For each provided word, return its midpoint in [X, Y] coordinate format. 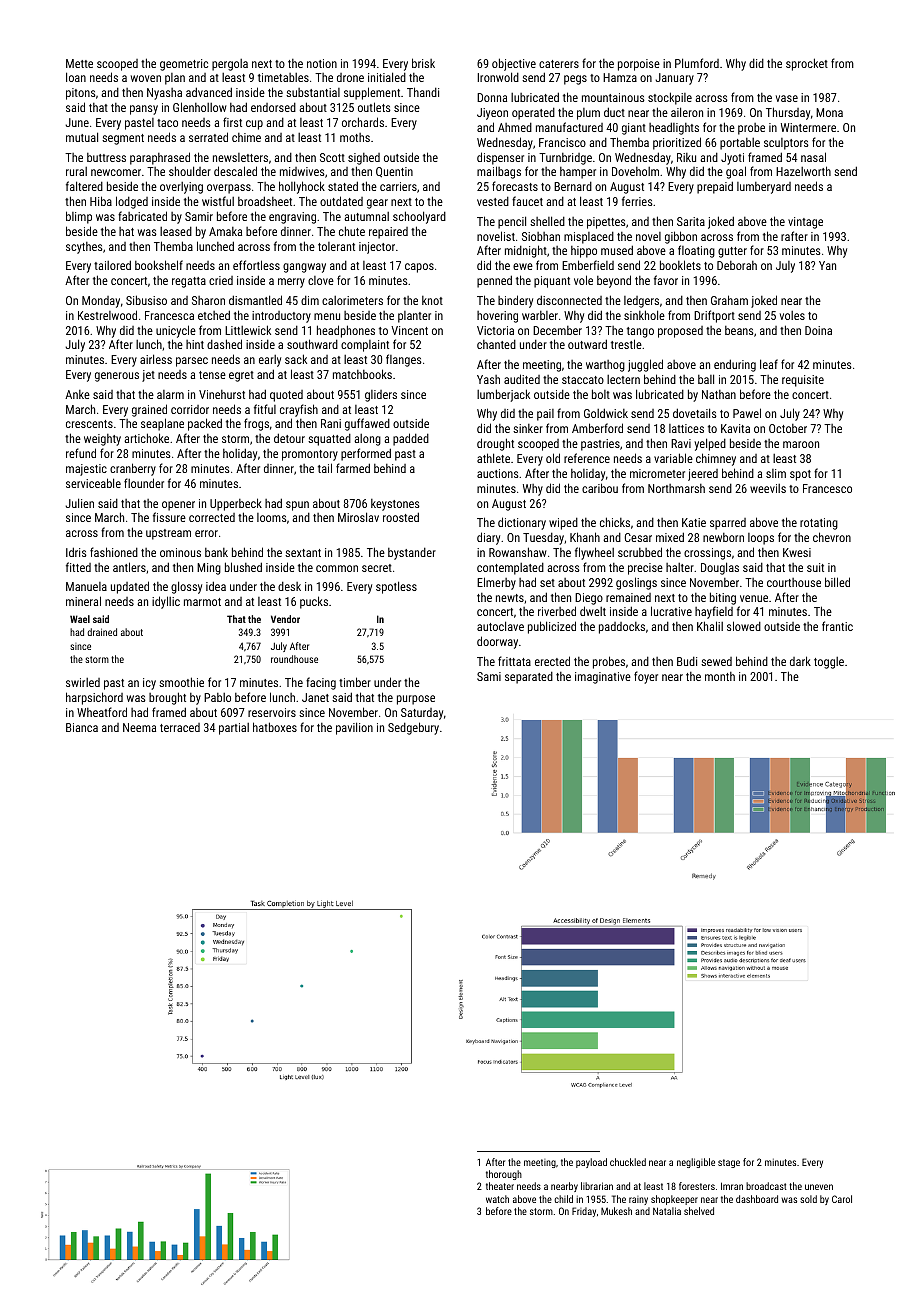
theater [500, 1186]
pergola [230, 65]
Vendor [285, 619]
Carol [842, 1199]
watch [497, 1199]
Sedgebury [413, 728]
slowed [744, 626]
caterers [559, 64]
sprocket [807, 64]
